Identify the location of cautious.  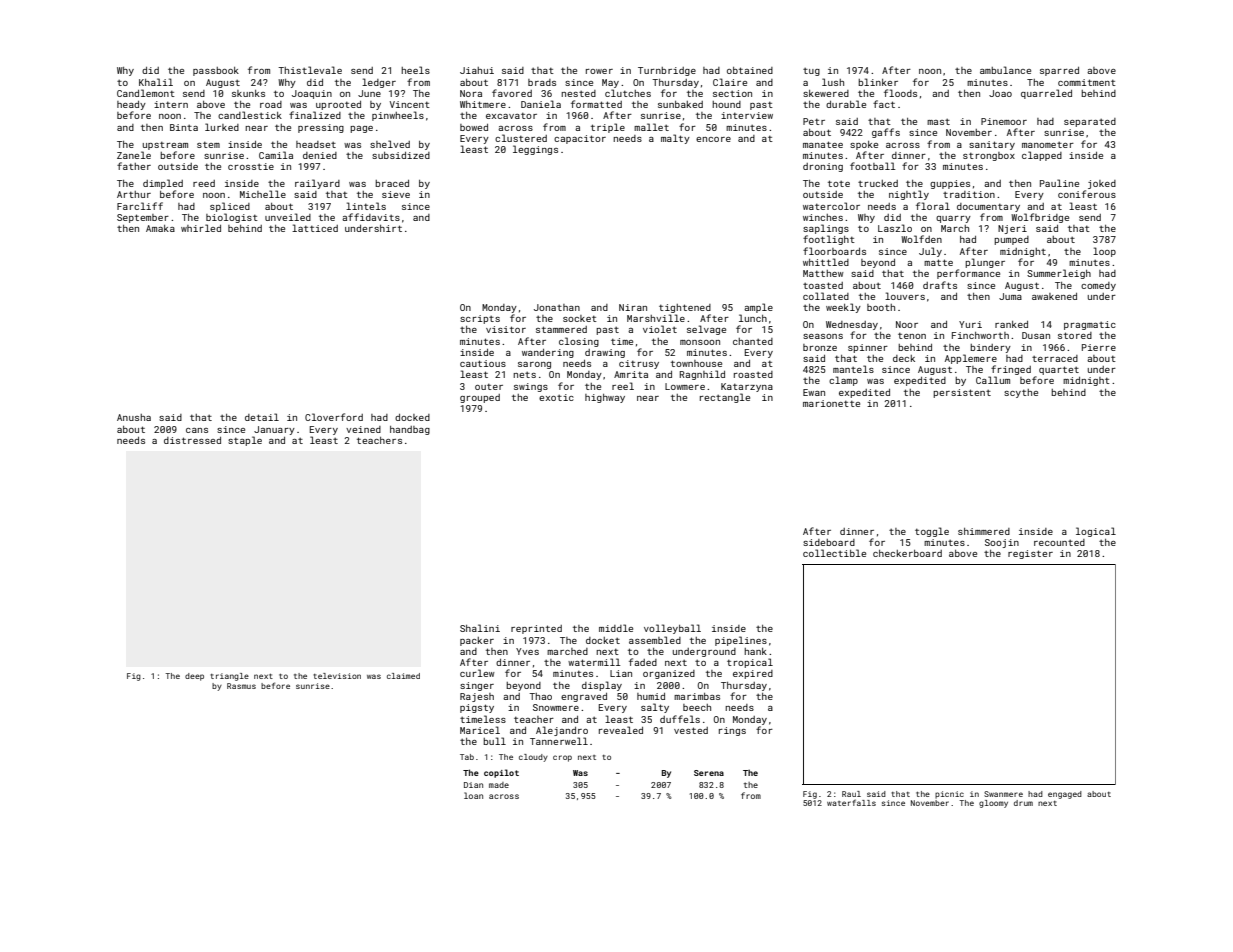
(483, 363).
